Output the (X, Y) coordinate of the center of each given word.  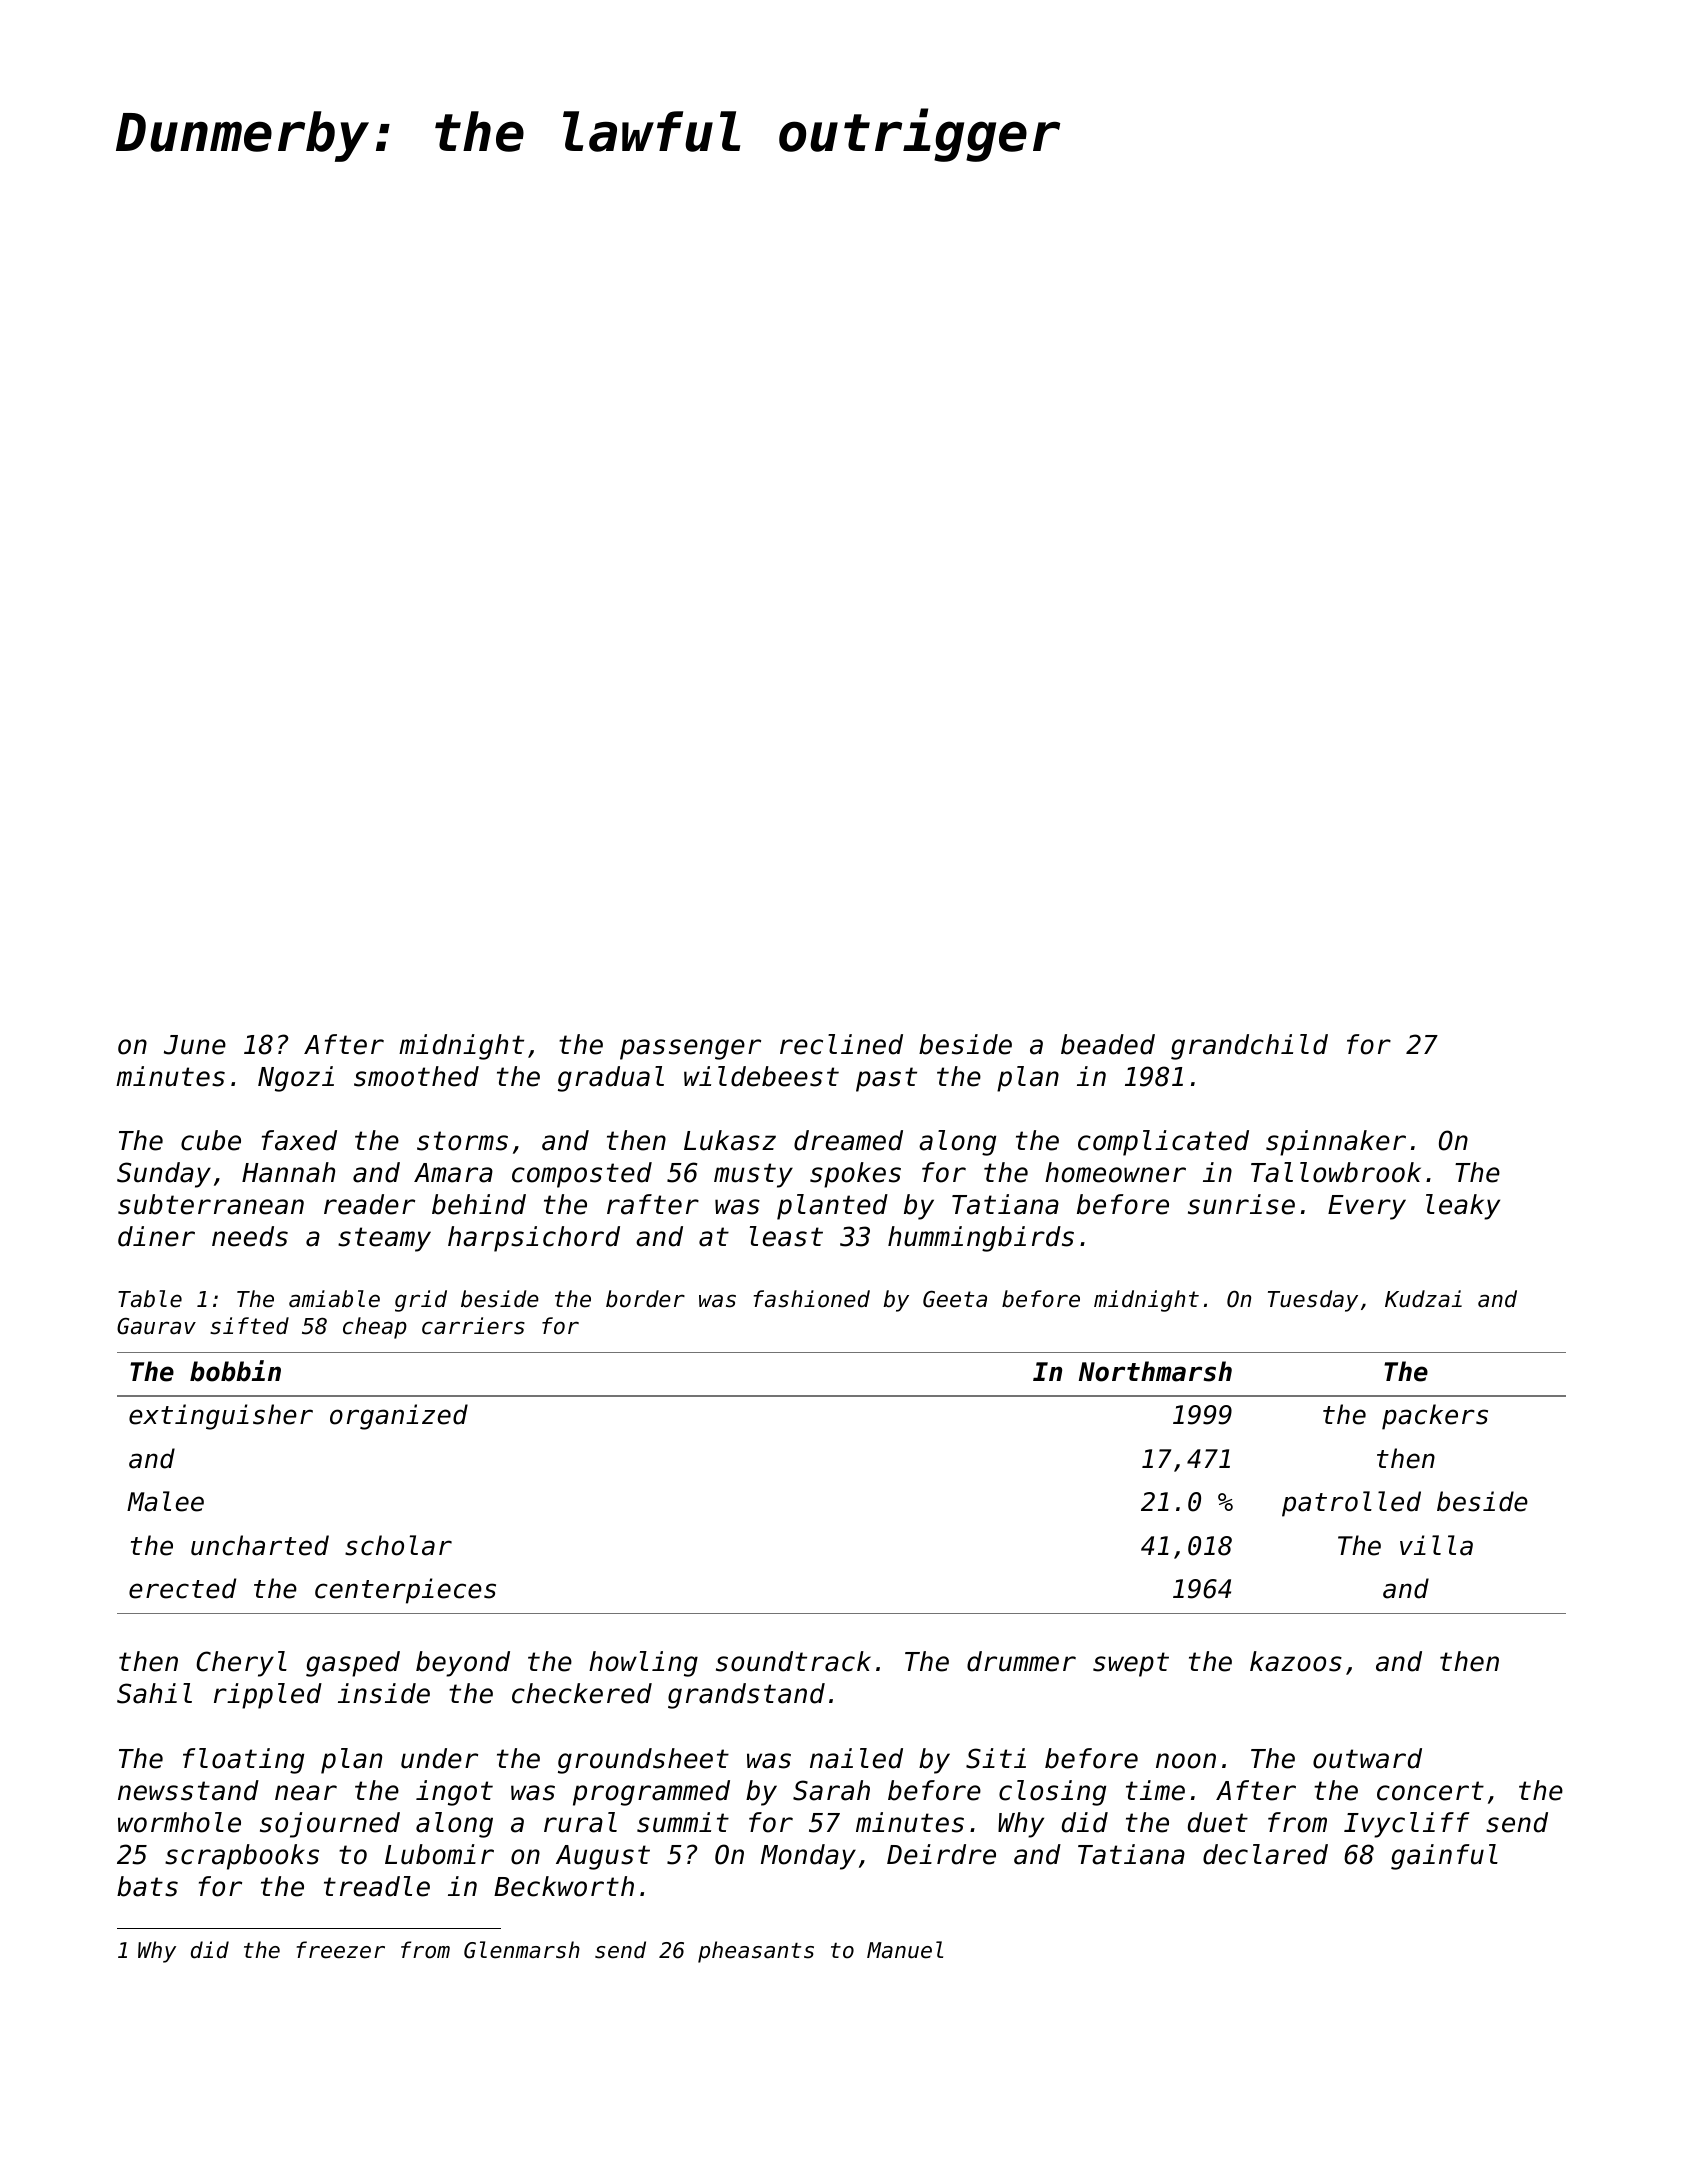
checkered (582, 1693)
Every (1367, 1207)
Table (150, 1299)
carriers (473, 1326)
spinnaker (1336, 1143)
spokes (855, 1175)
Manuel (905, 1950)
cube (211, 1140)
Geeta (955, 1299)
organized (399, 1417)
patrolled (1351, 1504)
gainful (1444, 1857)
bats (147, 1886)
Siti (996, 1758)
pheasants (756, 1952)
